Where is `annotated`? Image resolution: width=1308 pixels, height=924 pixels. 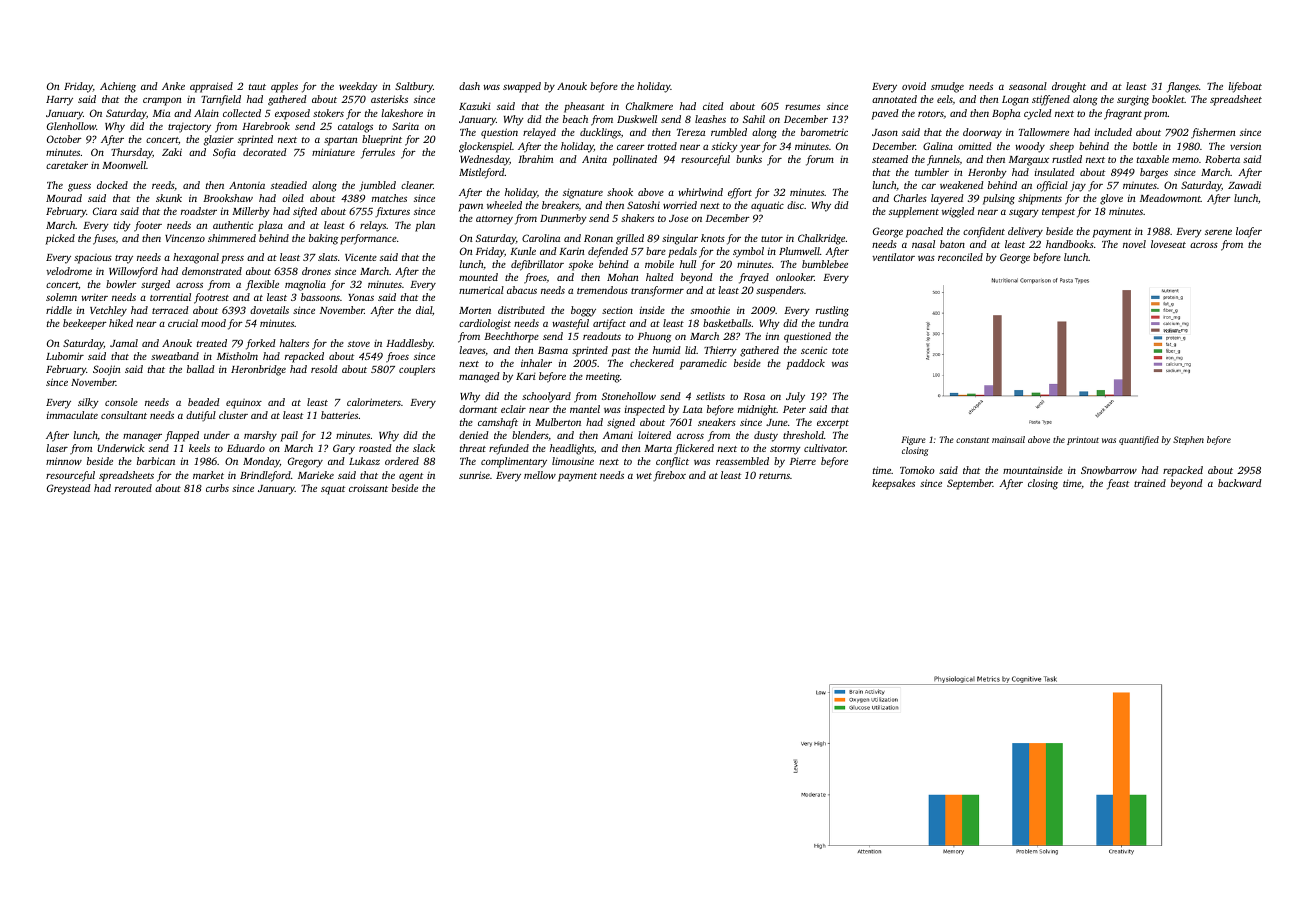 annotated is located at coordinates (894, 99).
